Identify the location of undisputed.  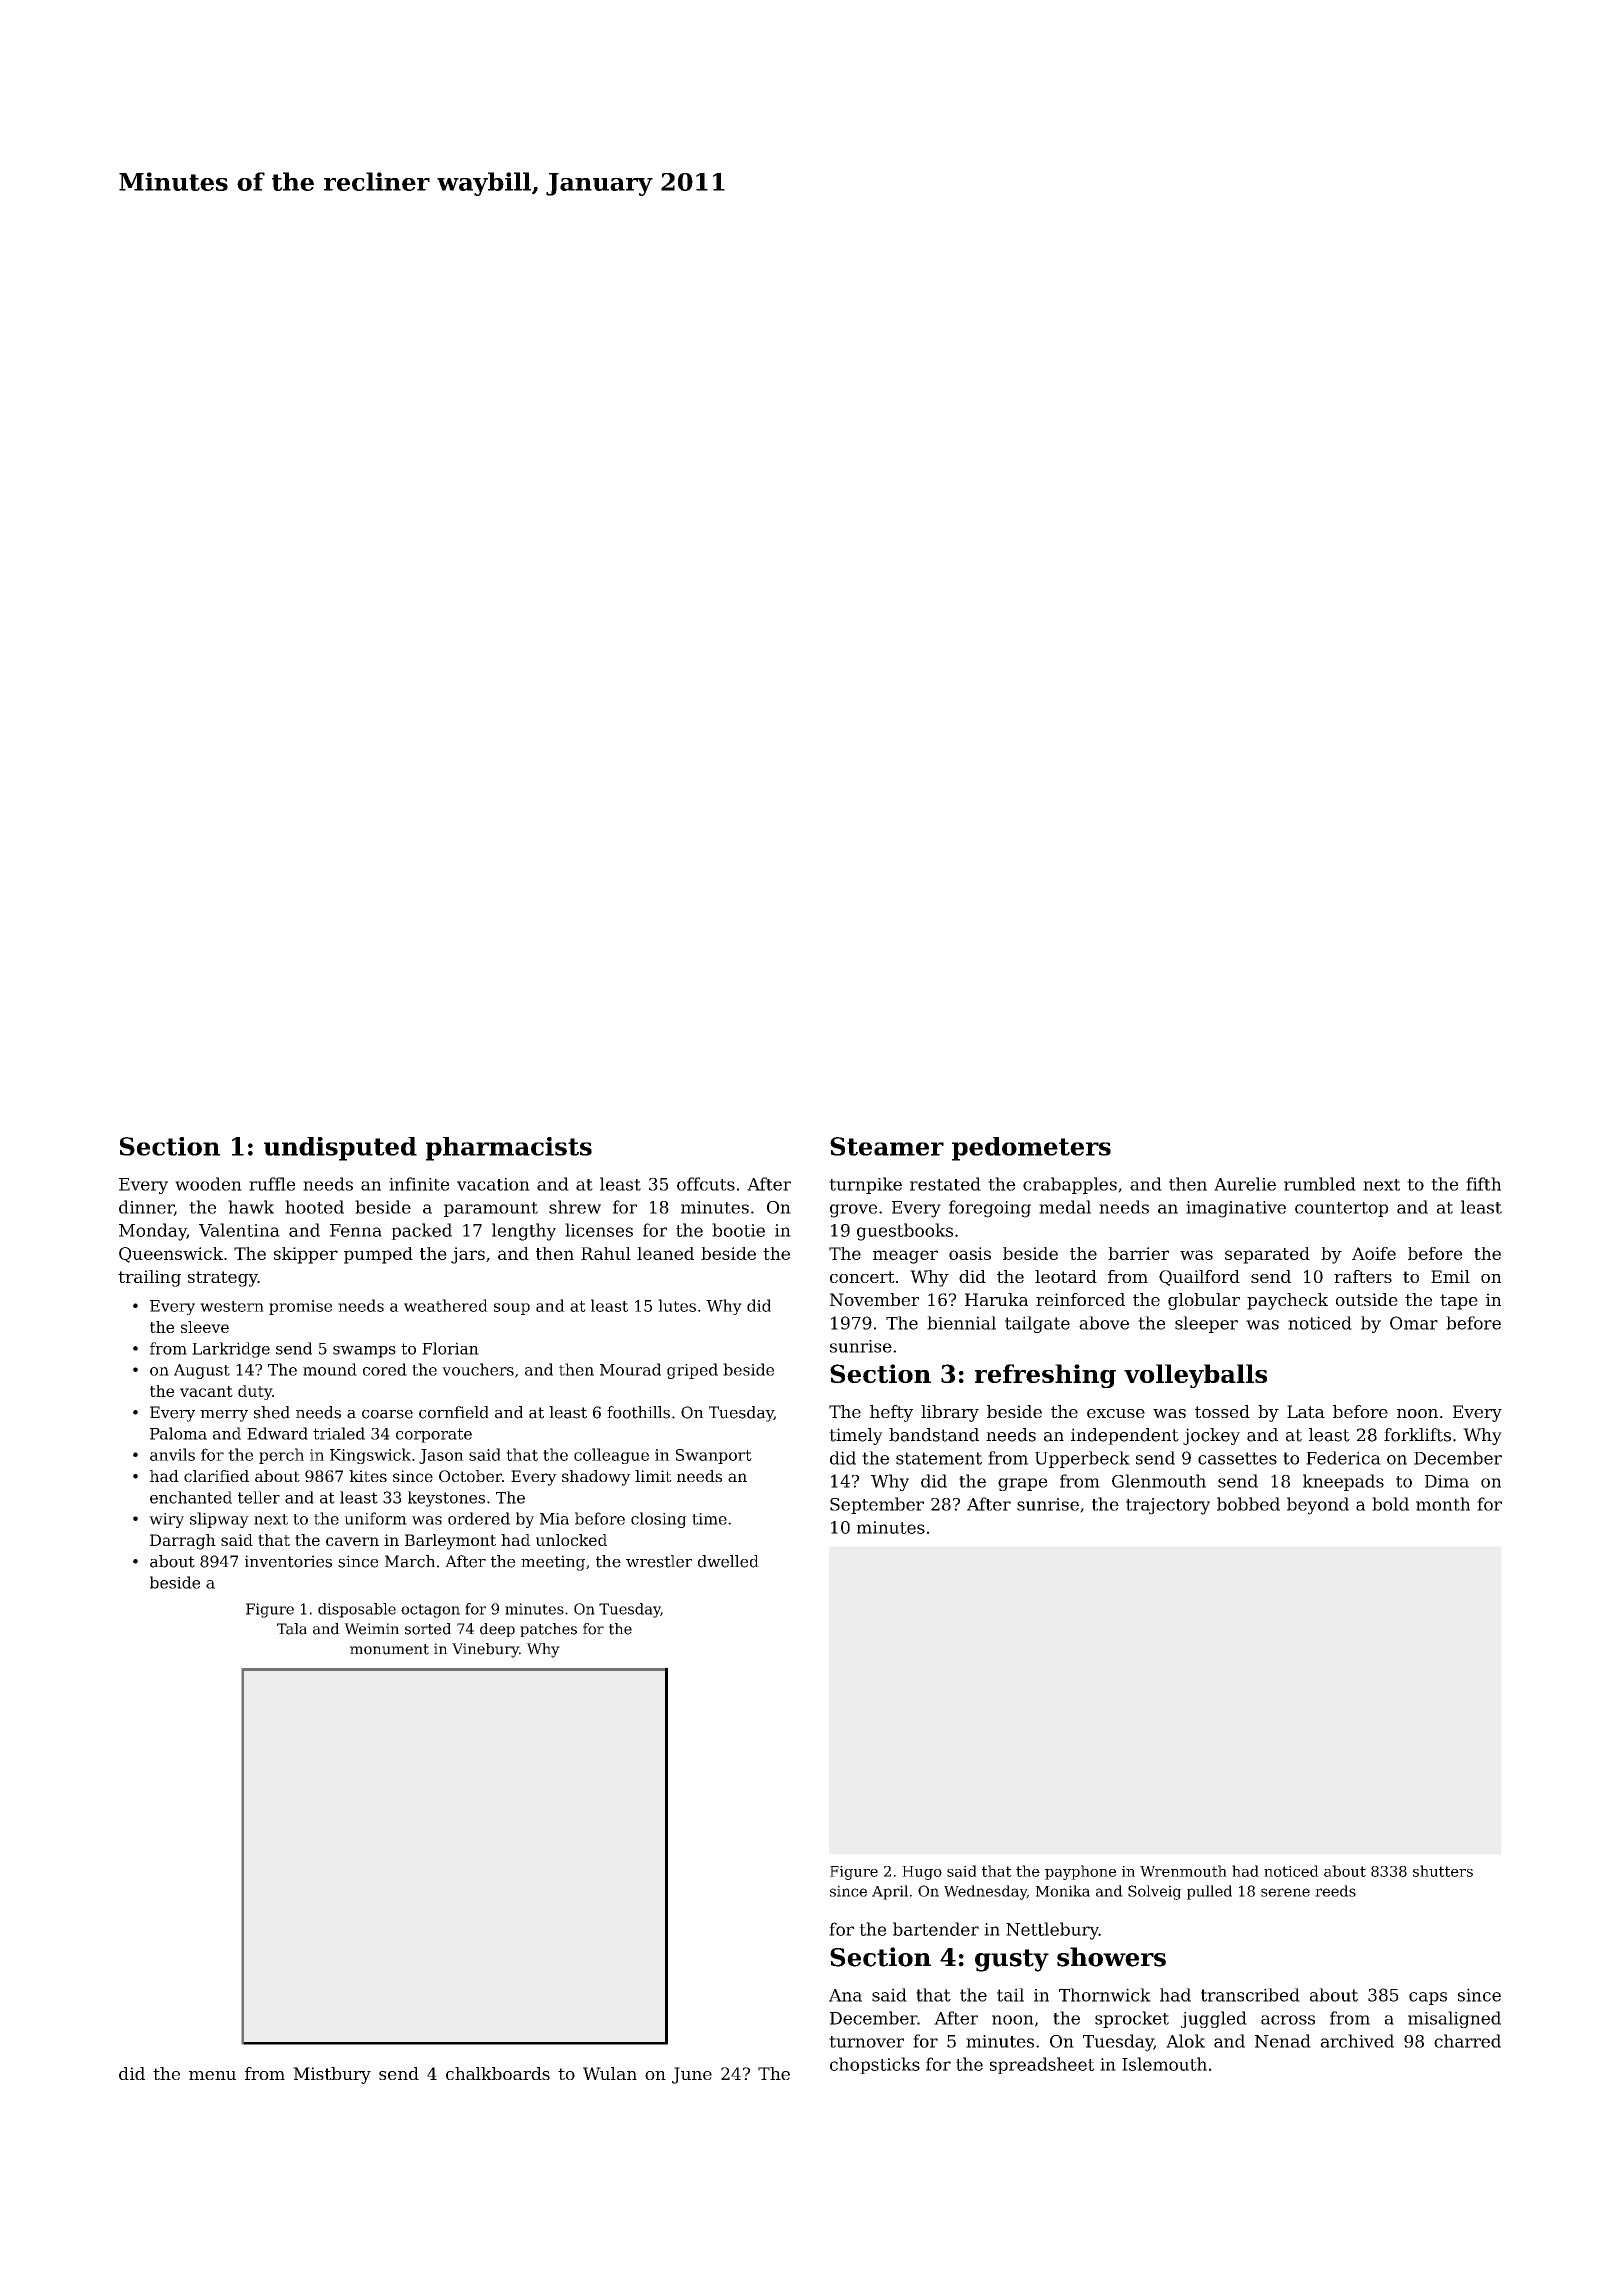
(340, 1149).
